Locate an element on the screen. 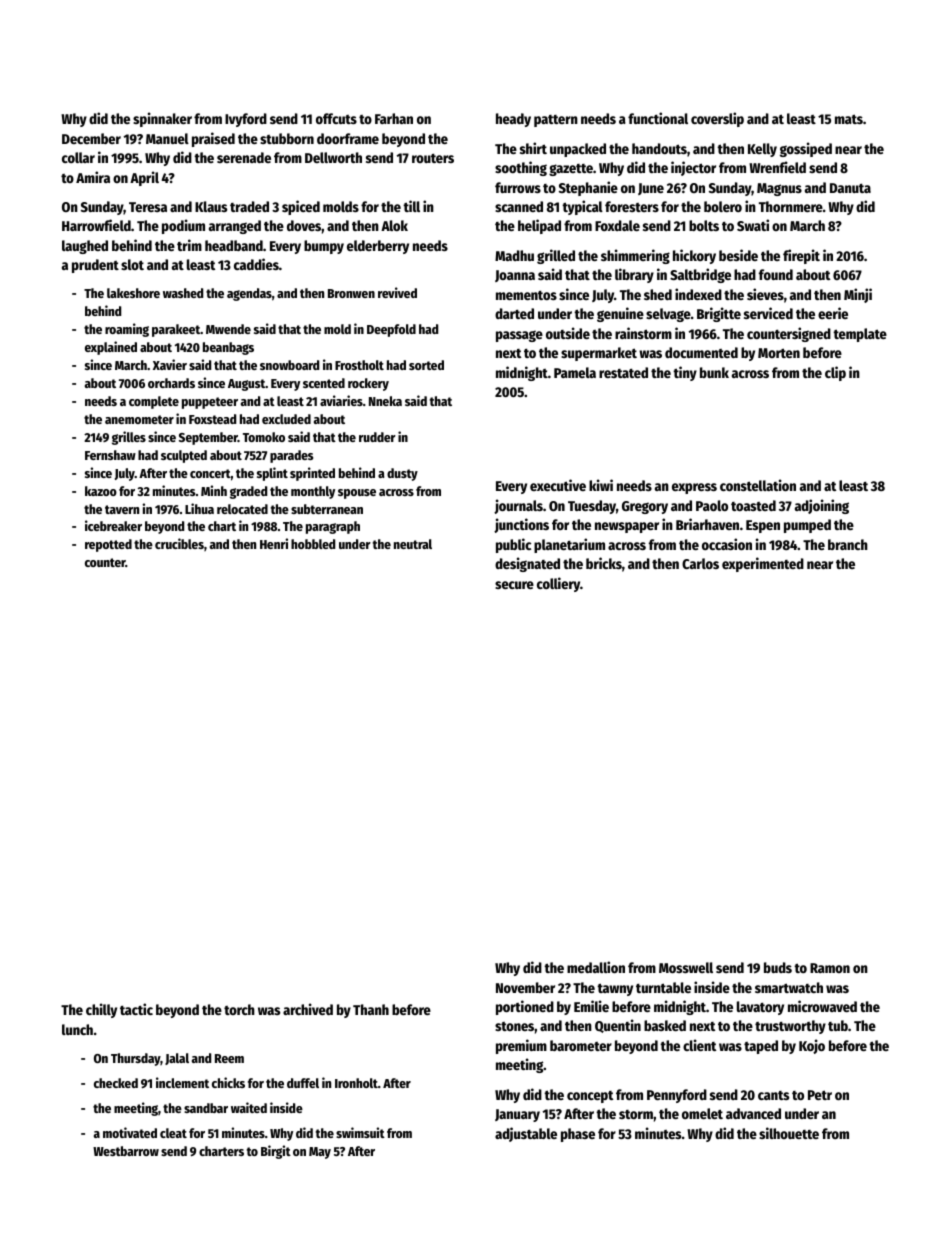 The image size is (952, 1233). Ramon is located at coordinates (830, 968).
